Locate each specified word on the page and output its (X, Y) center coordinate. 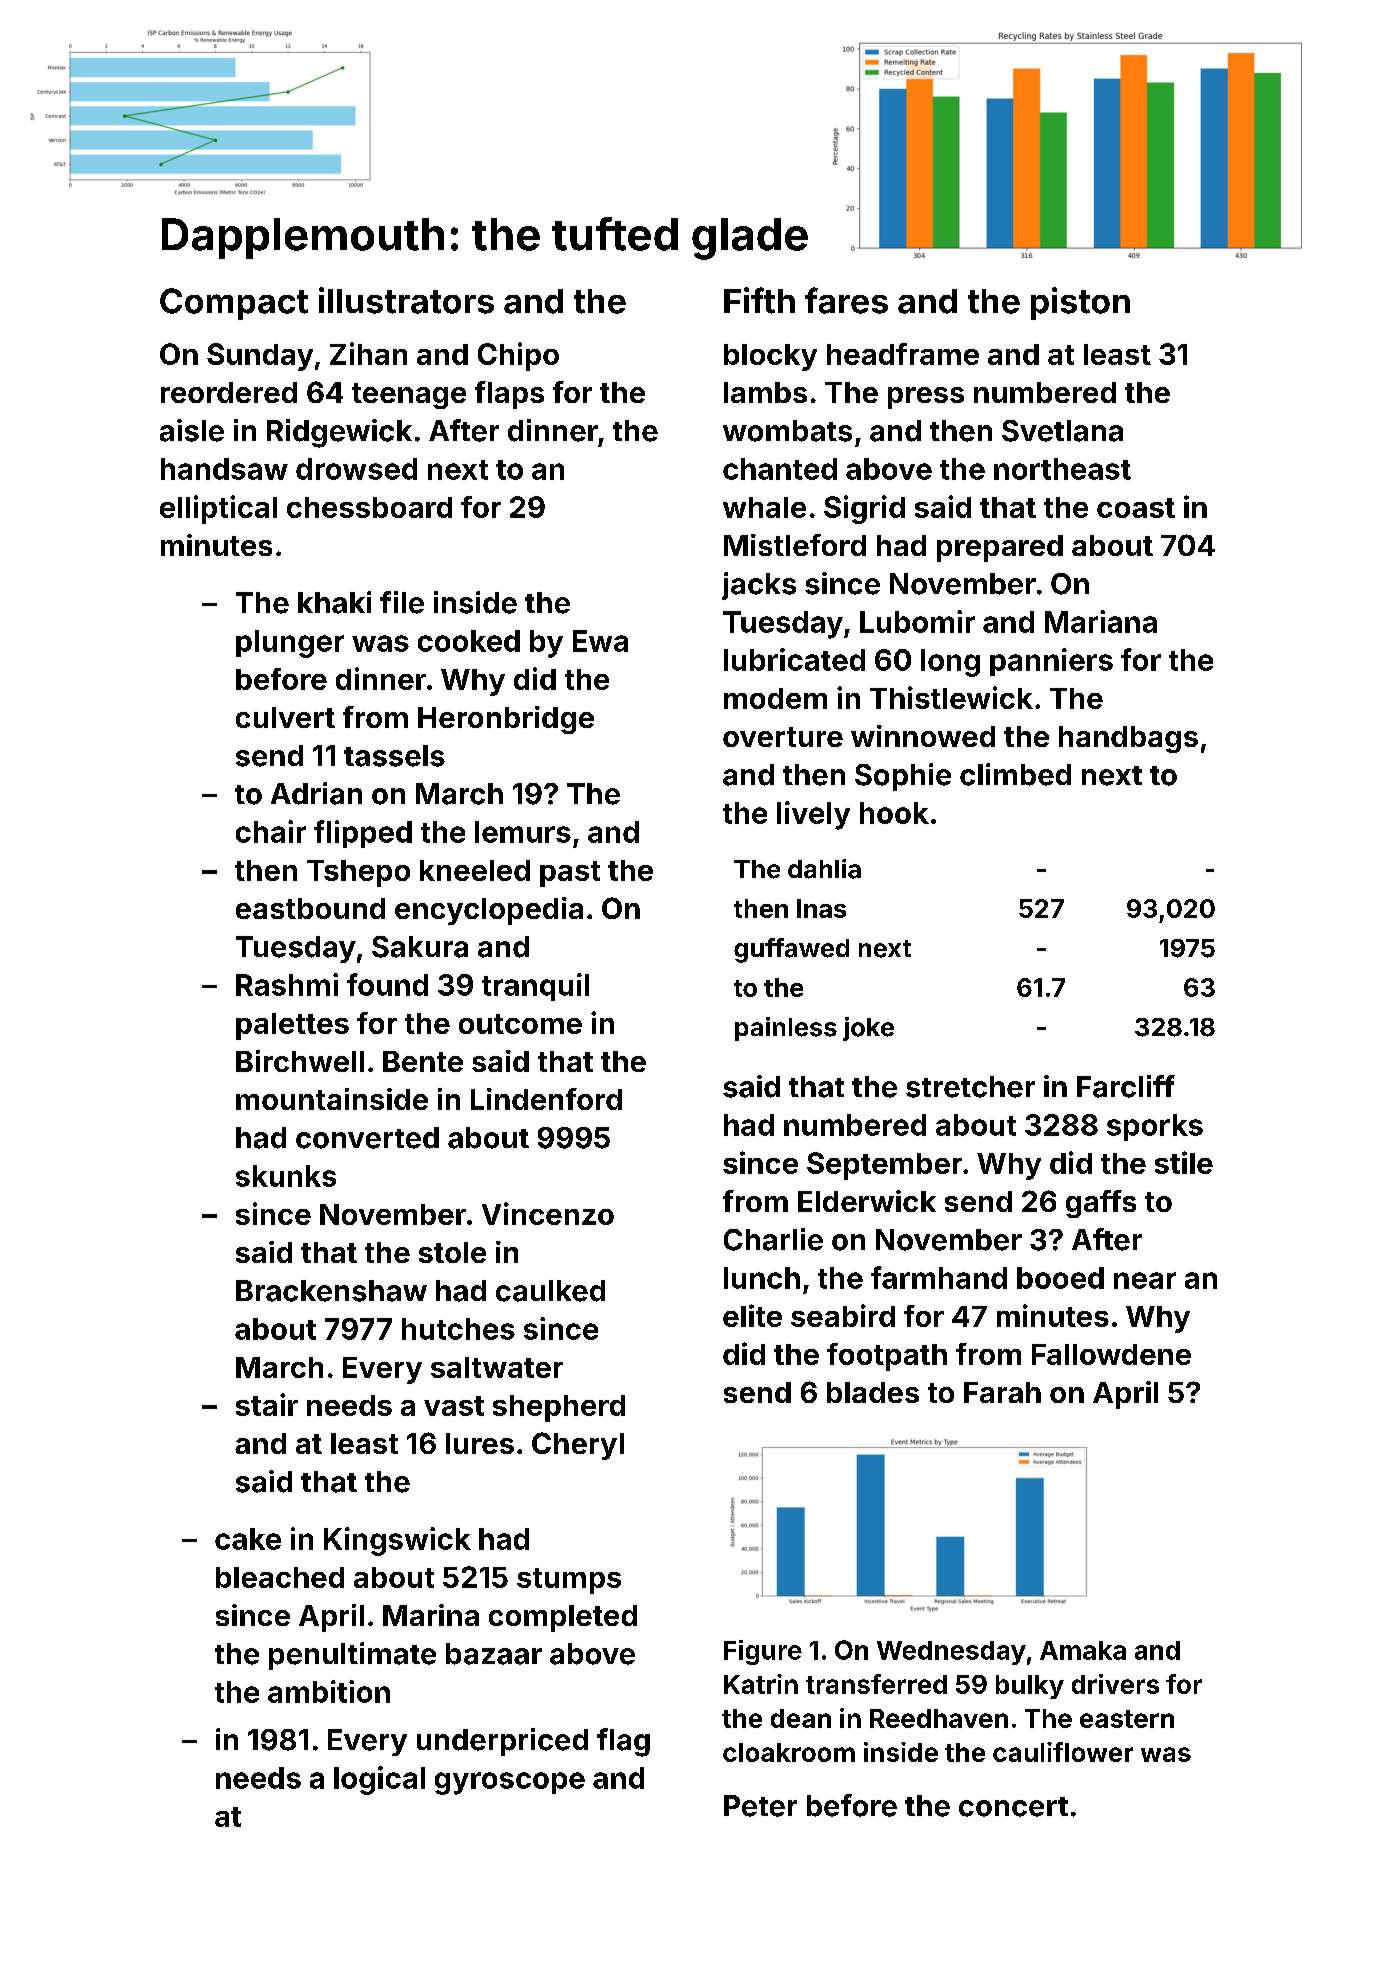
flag (623, 1742)
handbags (1128, 739)
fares (846, 300)
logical (379, 1780)
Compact (234, 304)
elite (752, 1315)
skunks (286, 1176)
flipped (363, 834)
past (570, 874)
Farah (1002, 1392)
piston (1080, 303)
